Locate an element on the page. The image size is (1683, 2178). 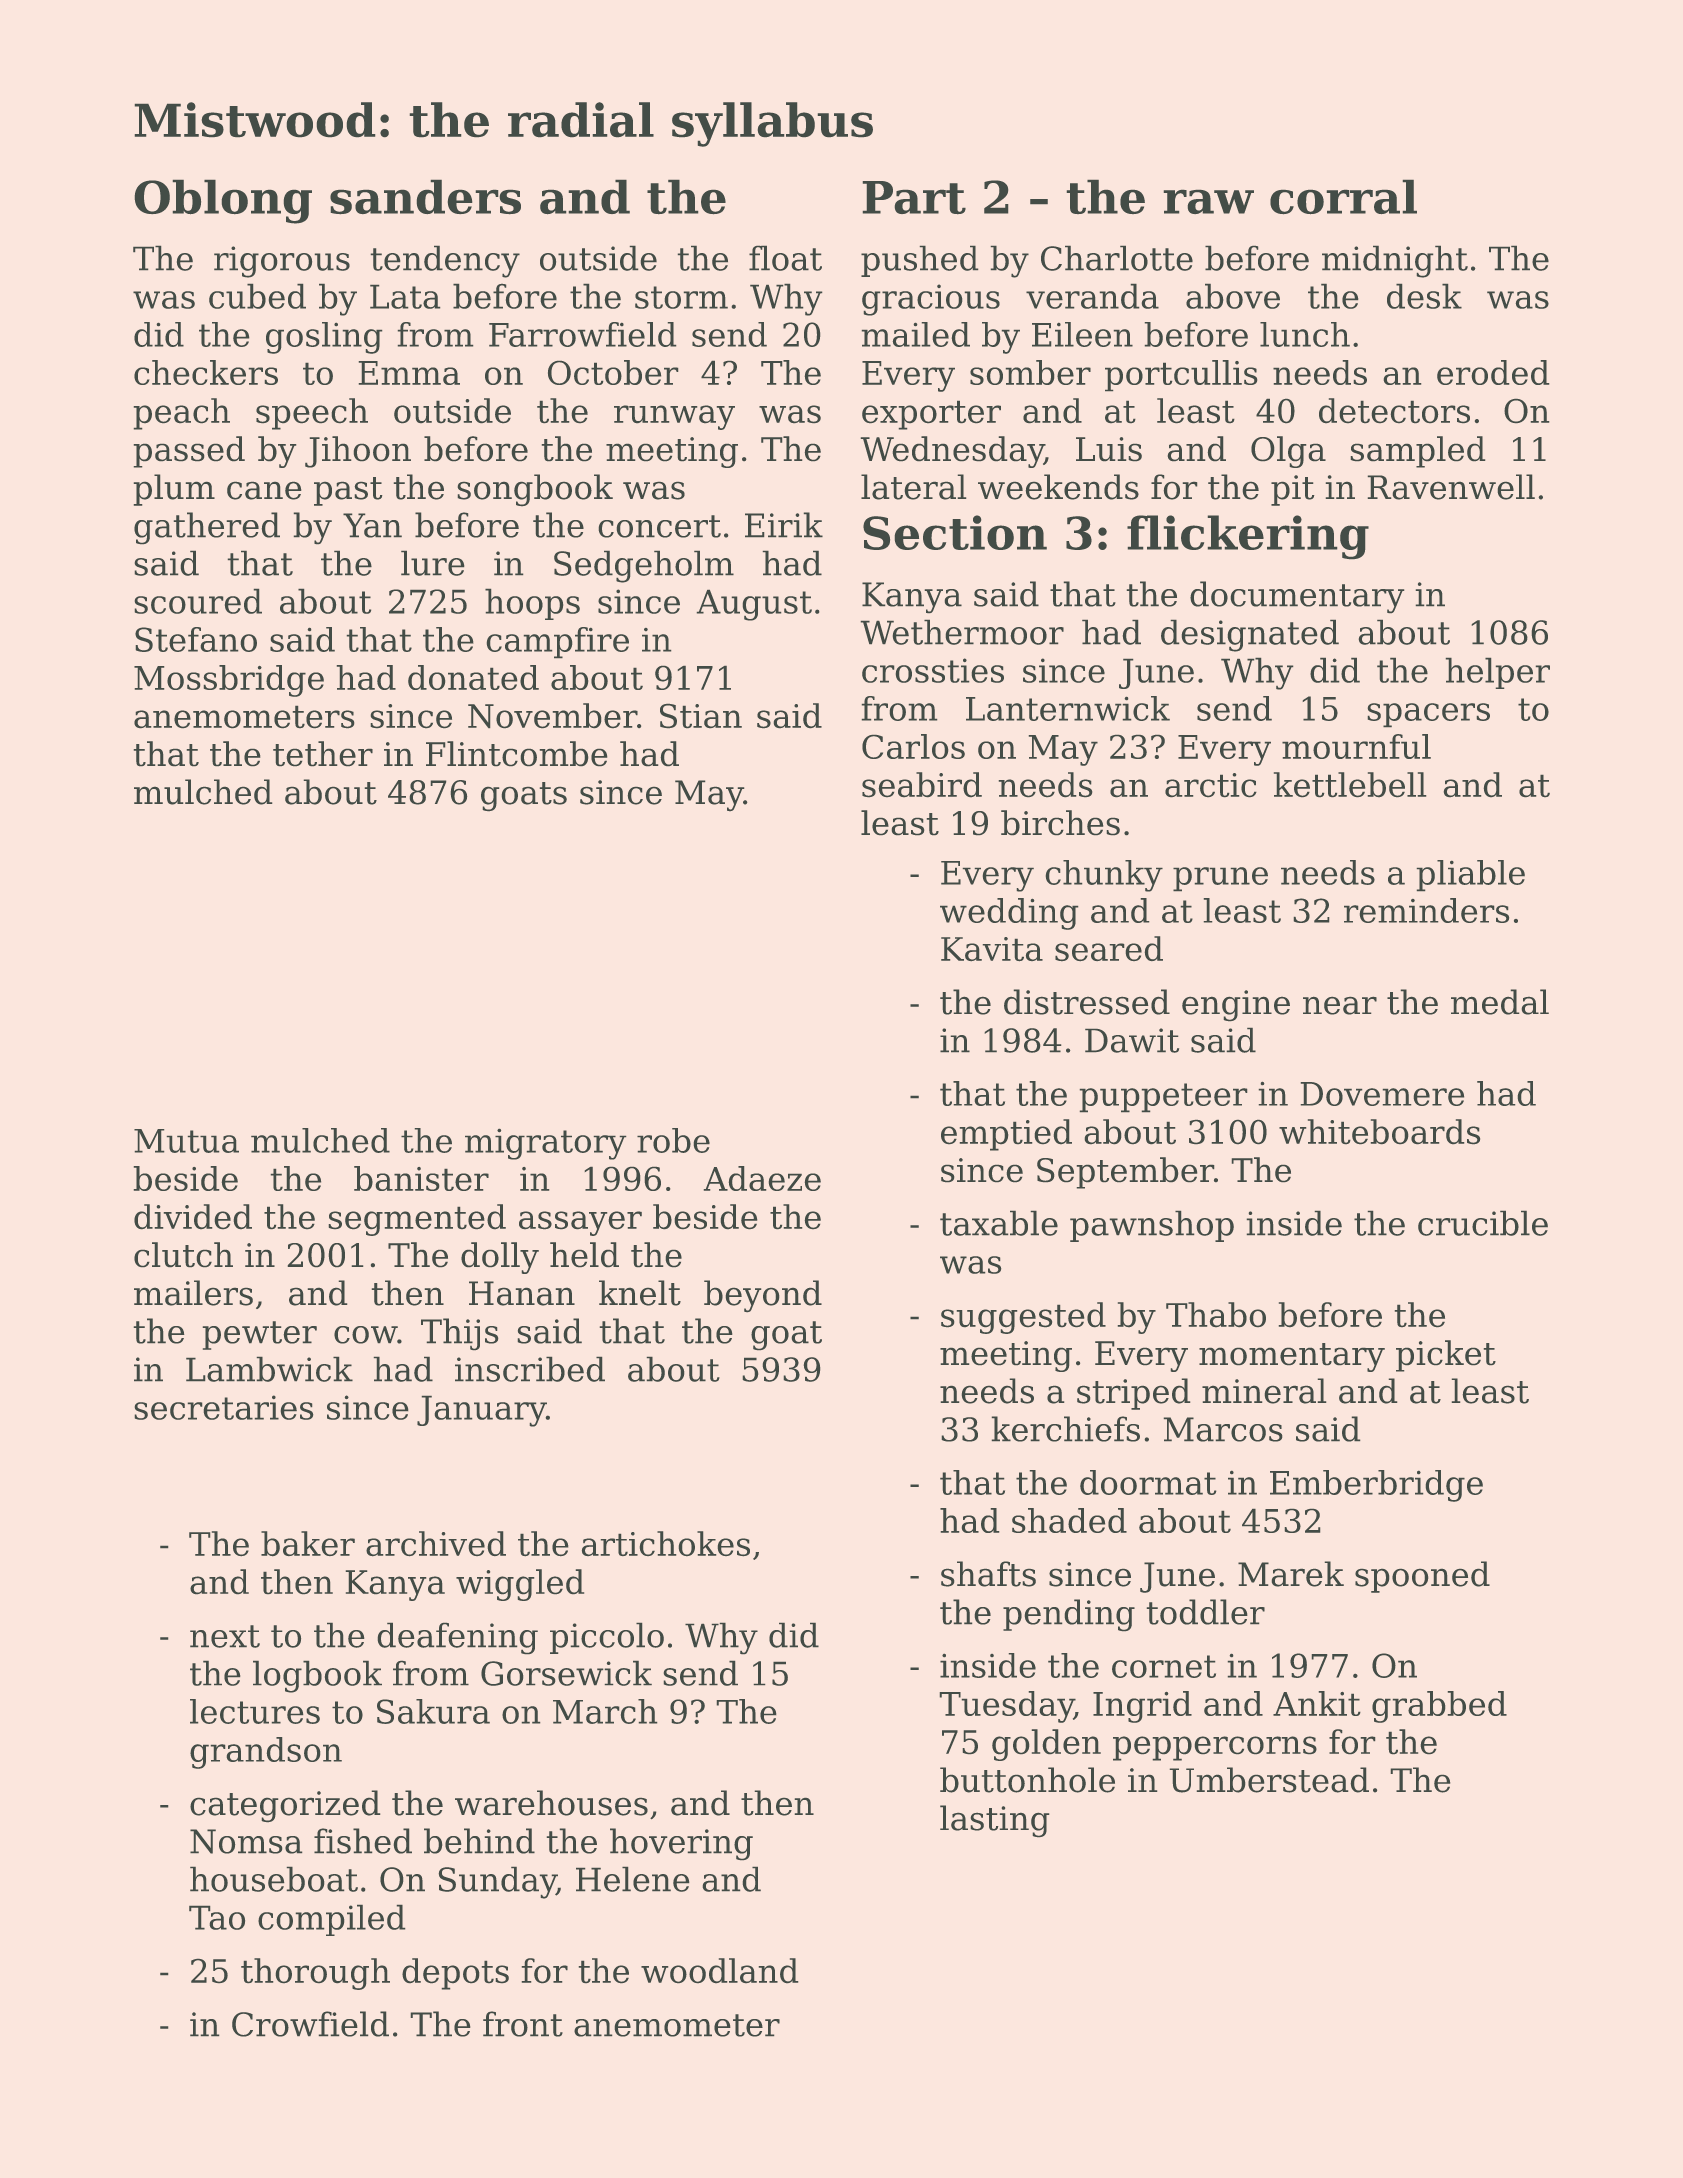
engine is located at coordinates (1236, 1006).
